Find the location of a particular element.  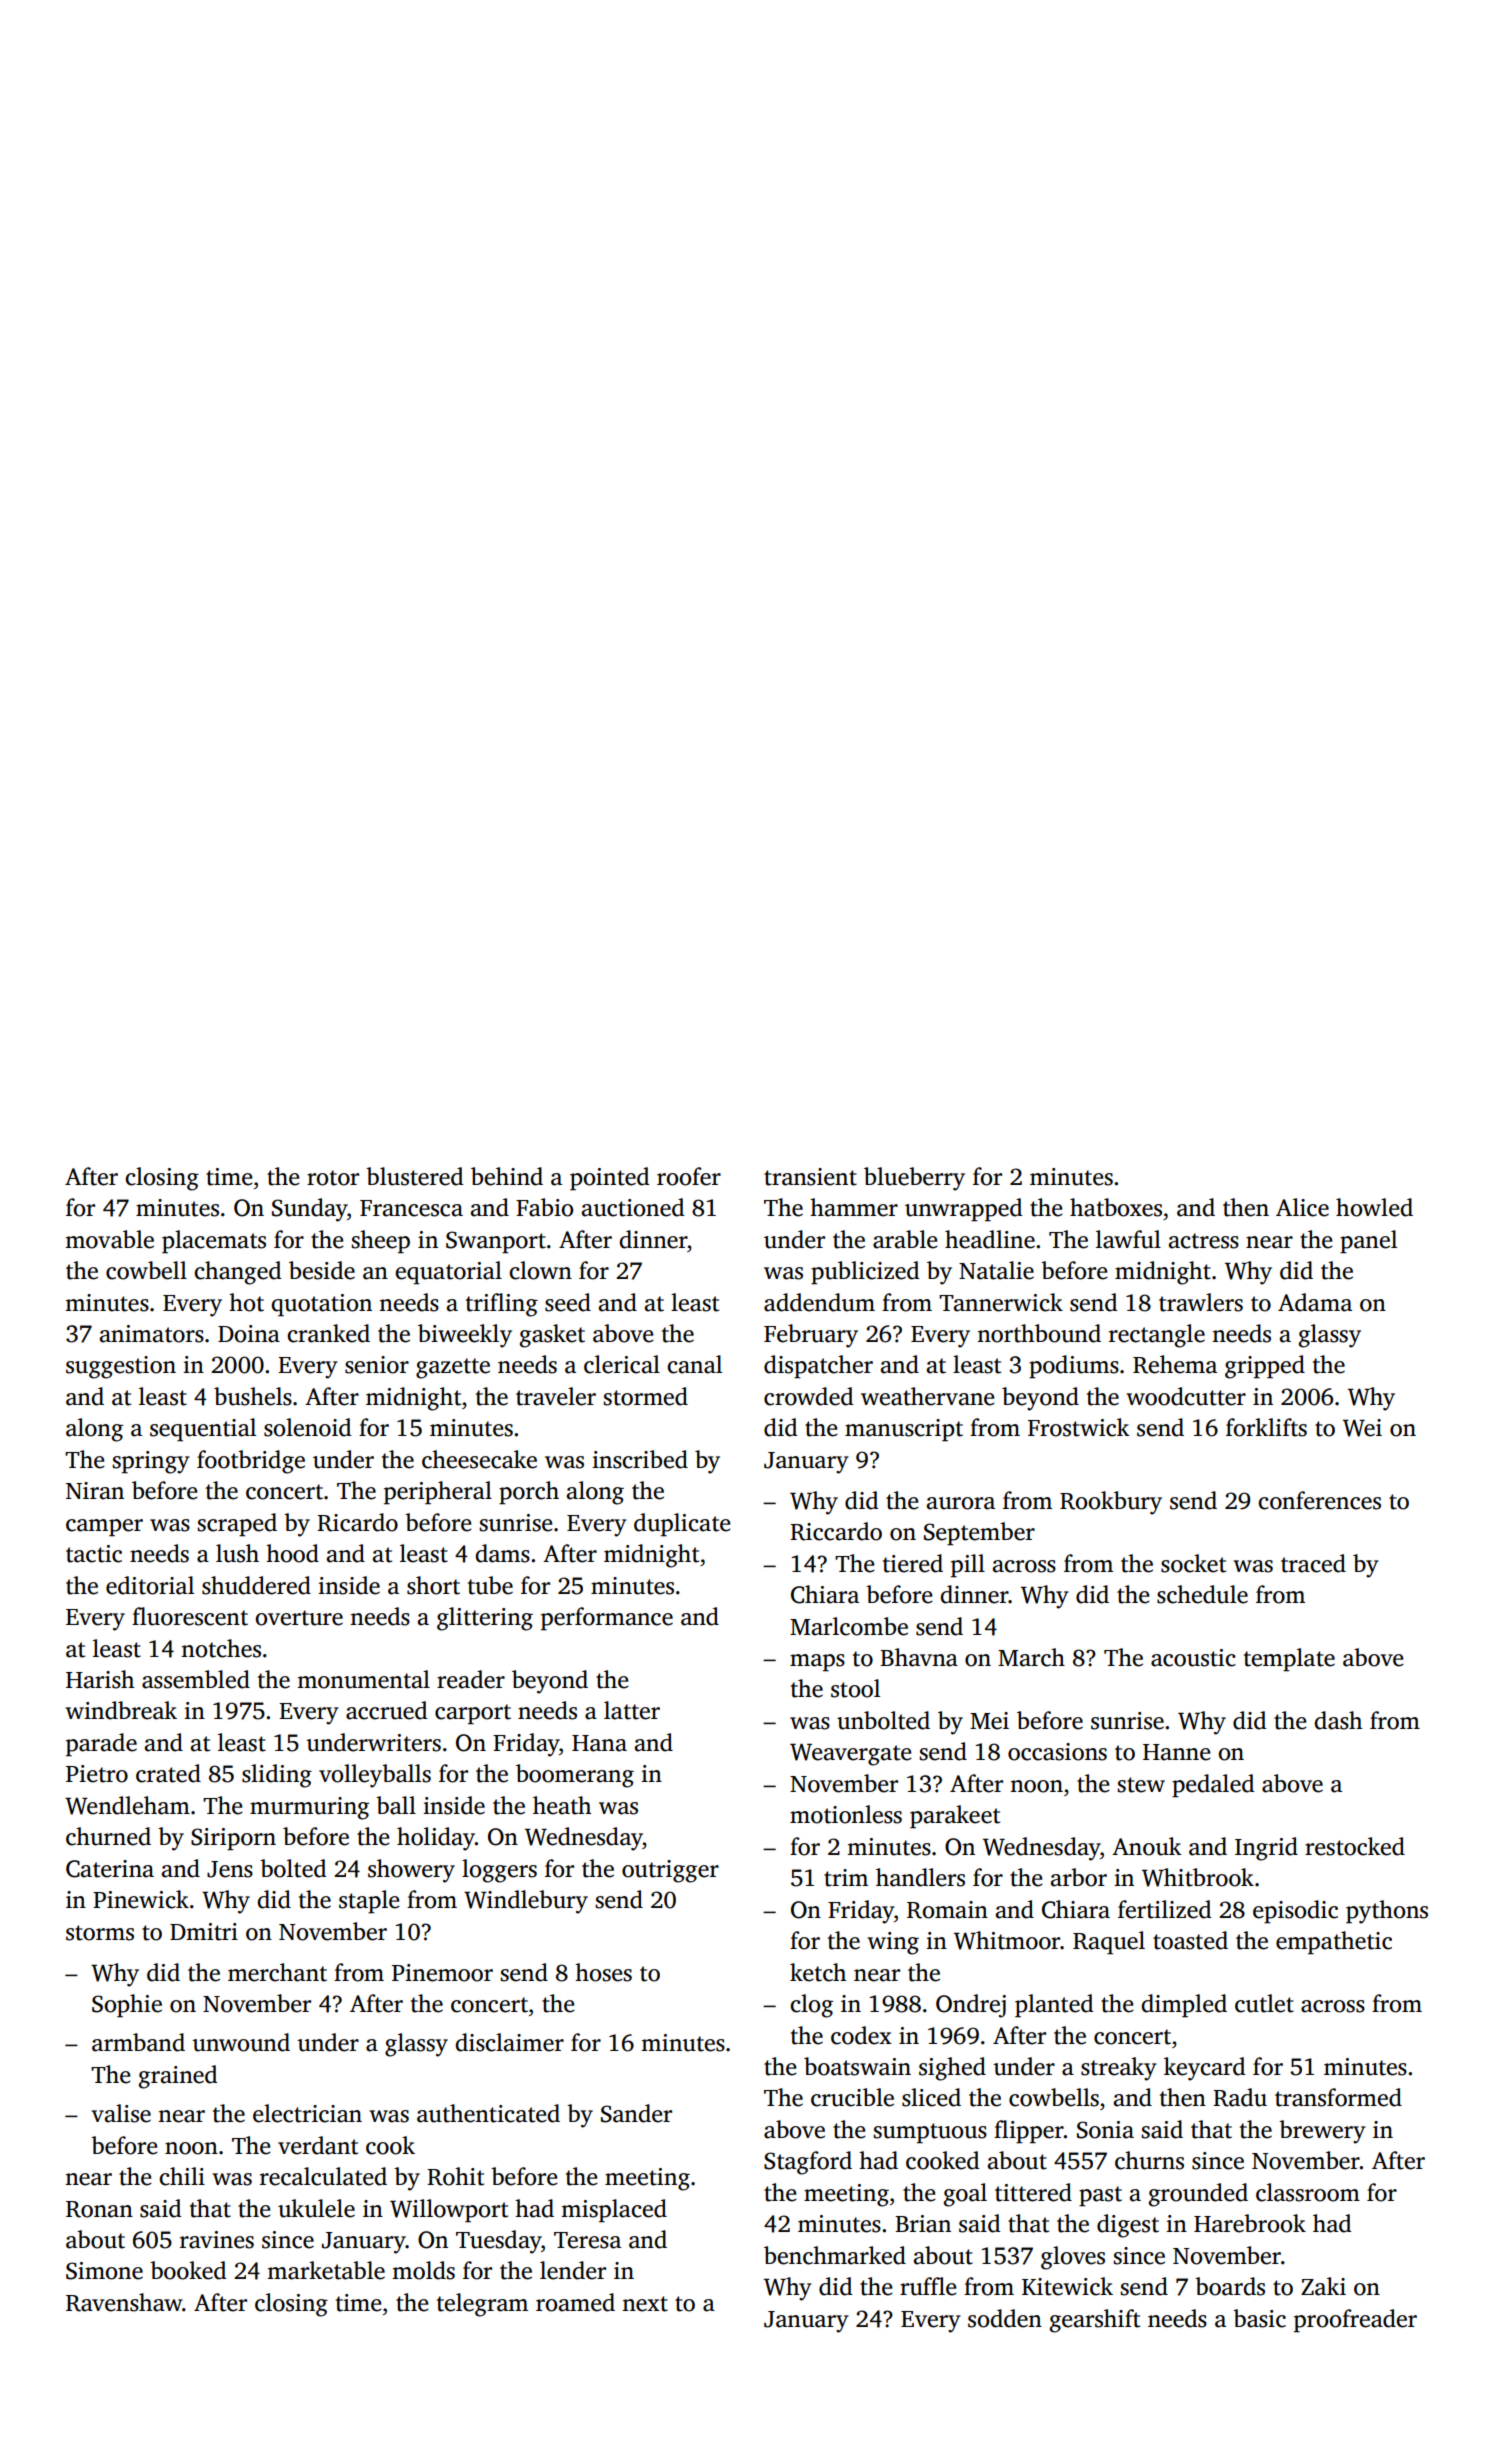

hoses is located at coordinates (603, 1972).
